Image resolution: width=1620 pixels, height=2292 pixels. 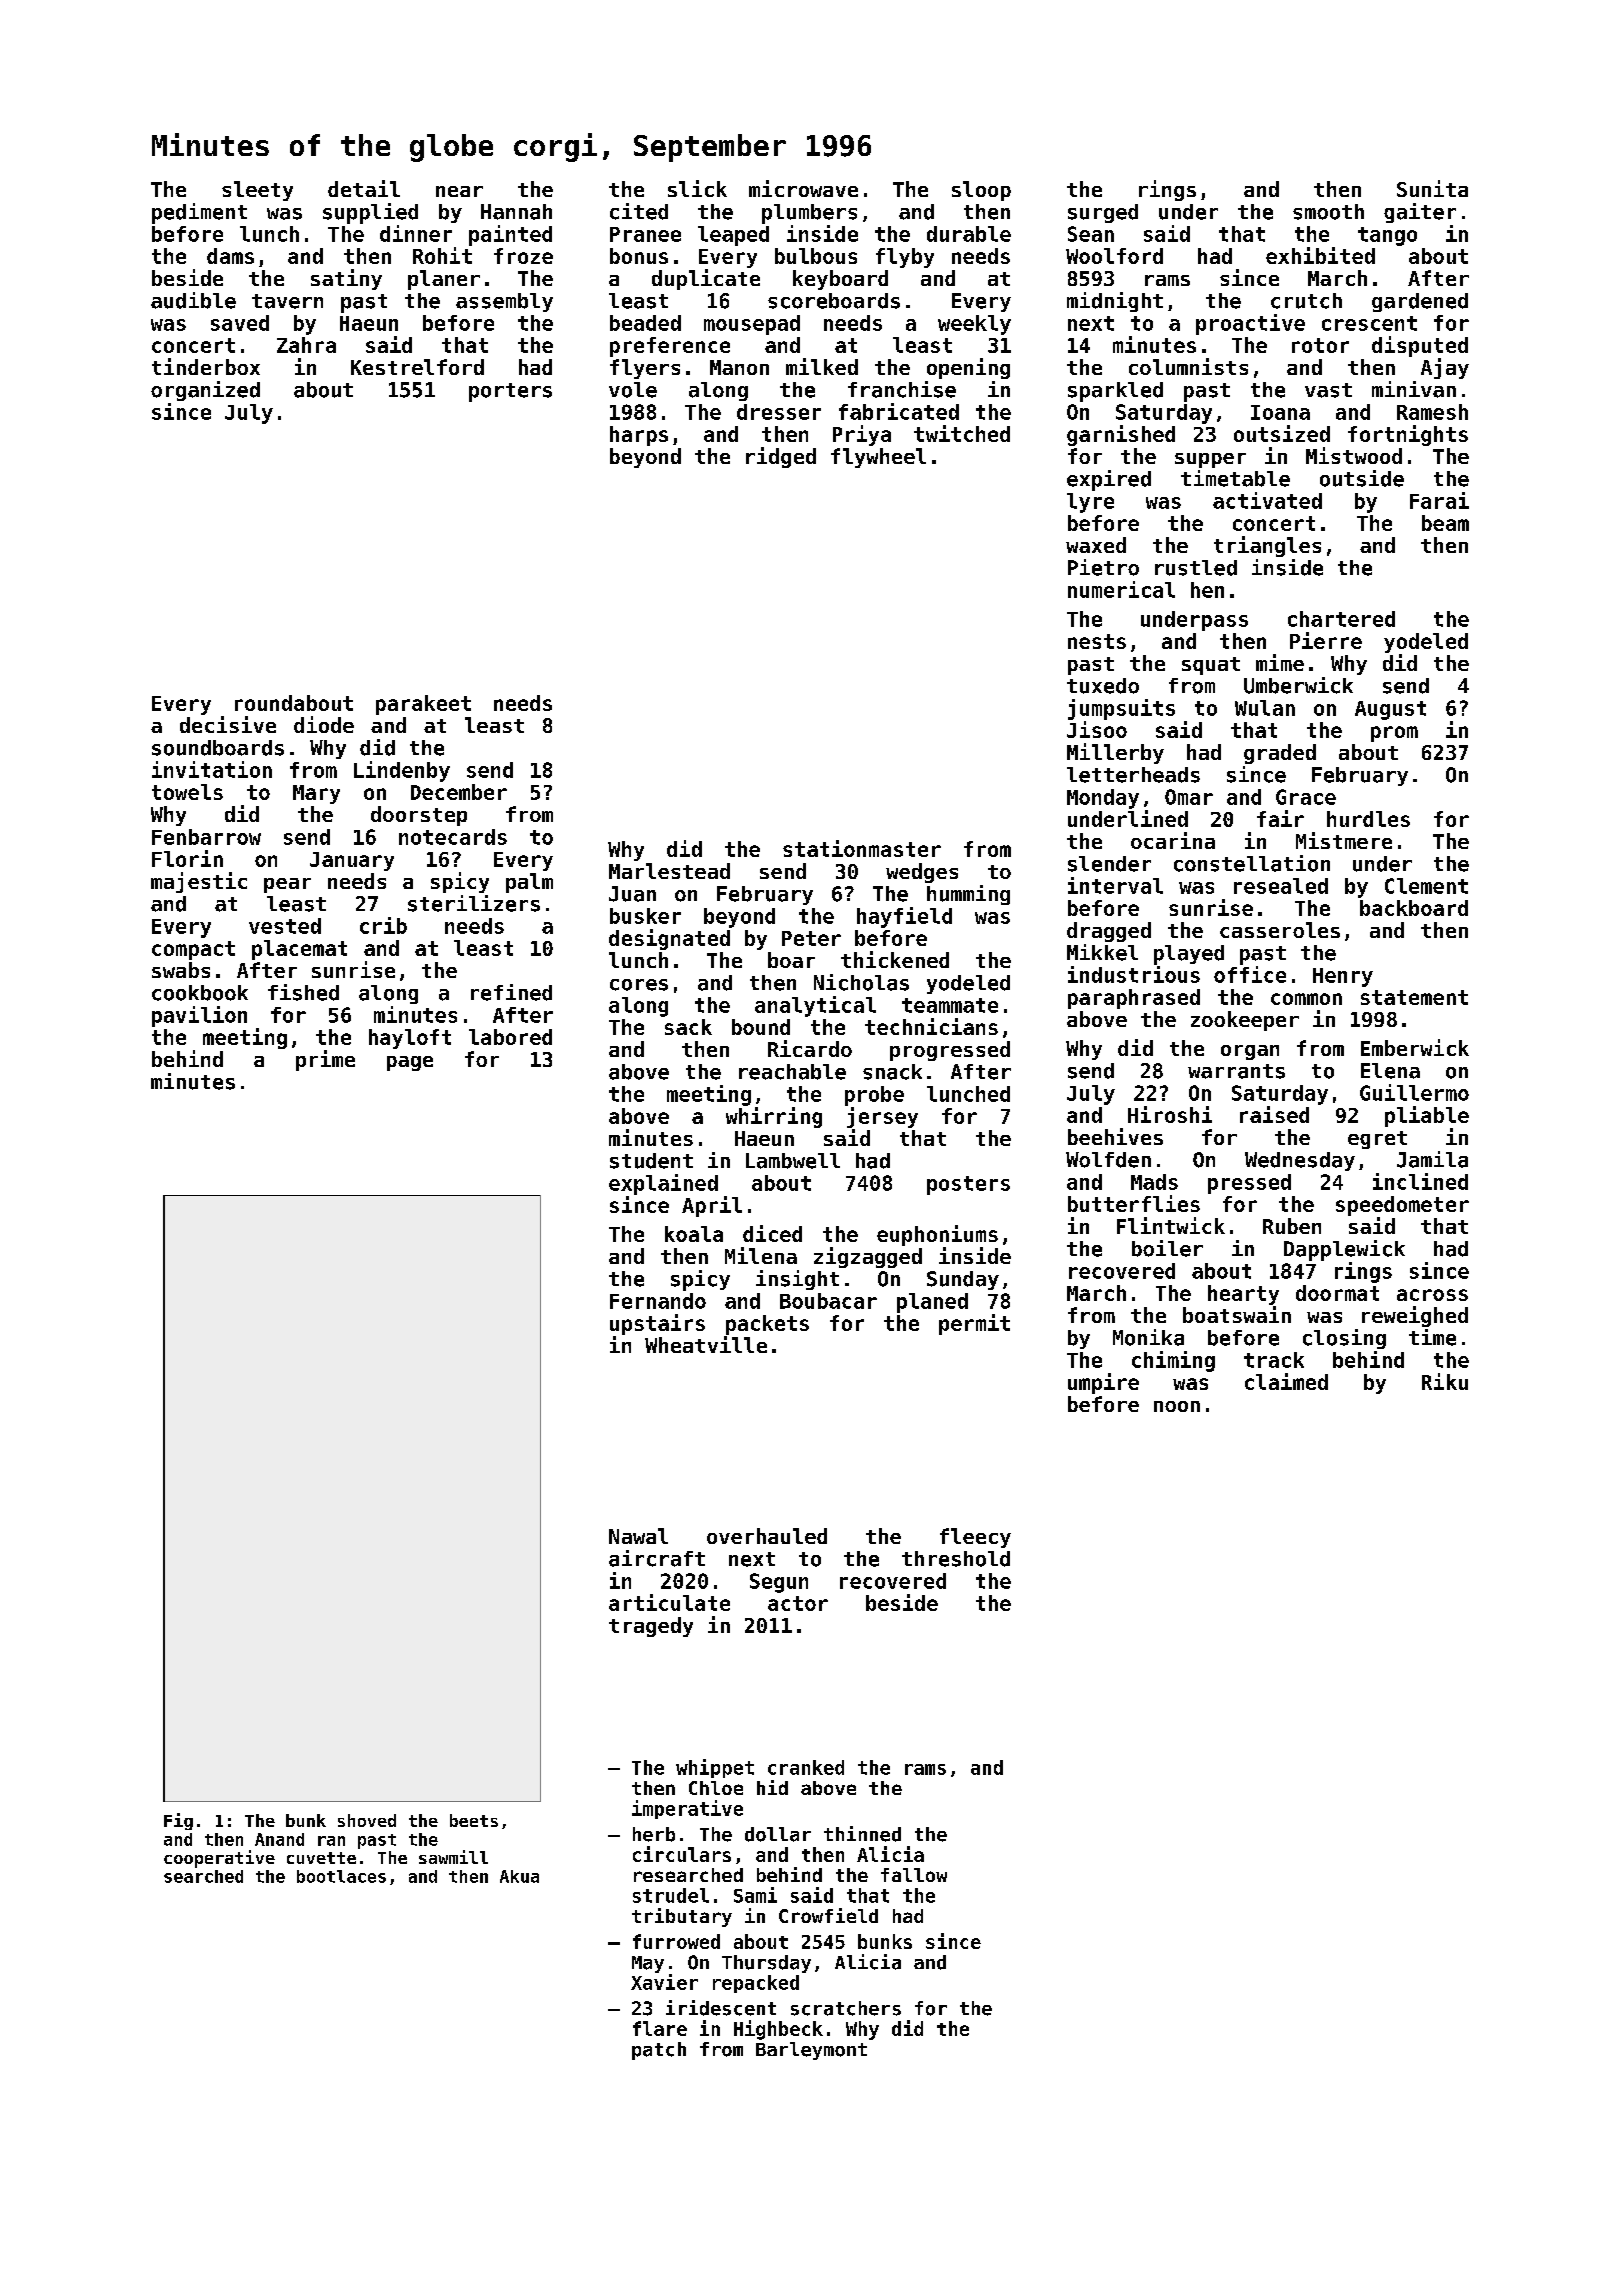 I want to click on pliable, so click(x=1427, y=1116).
